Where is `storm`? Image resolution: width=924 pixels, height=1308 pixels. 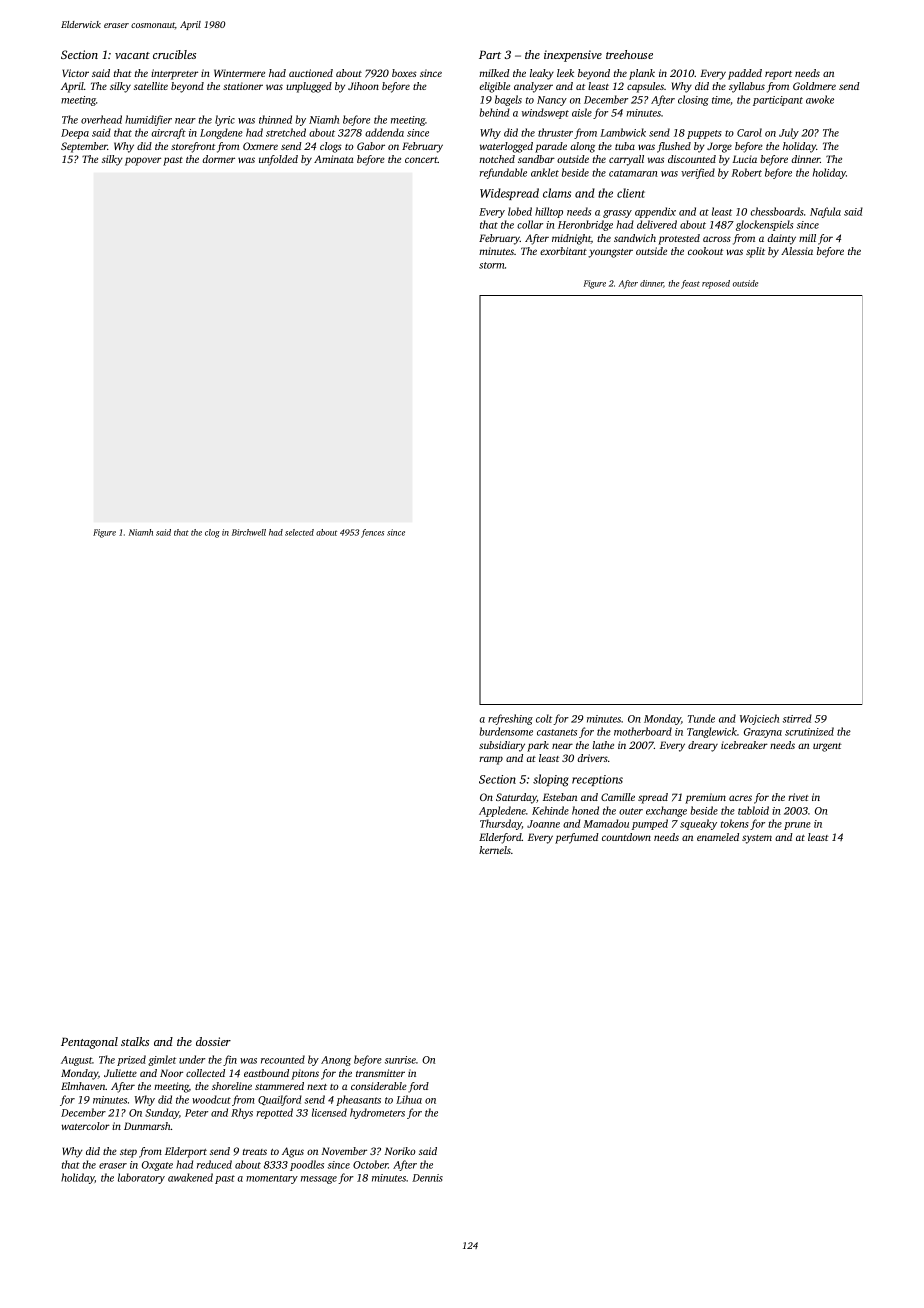
storm is located at coordinates (492, 265).
